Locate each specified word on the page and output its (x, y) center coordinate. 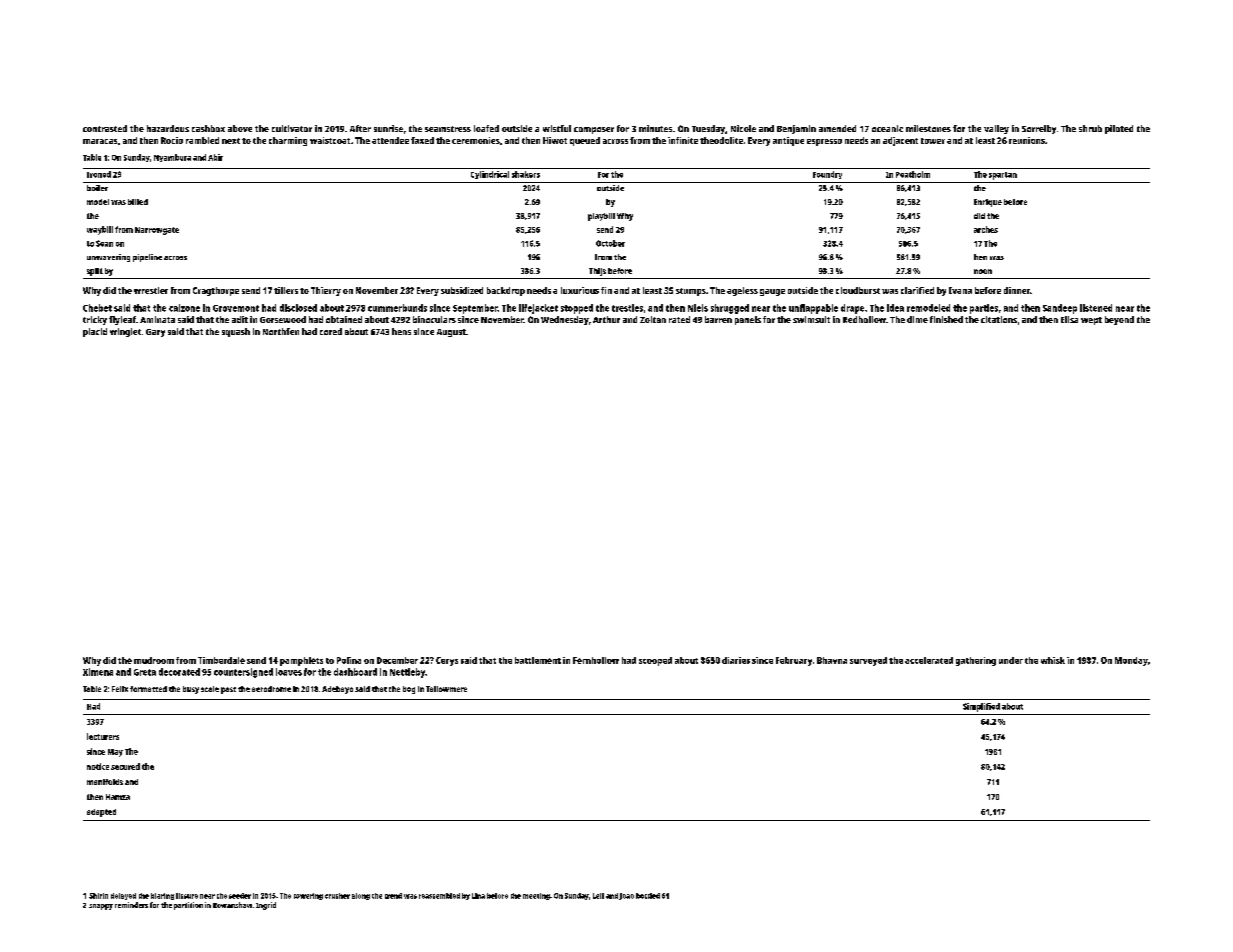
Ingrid (266, 906)
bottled (648, 896)
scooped (655, 661)
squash (236, 332)
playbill (601, 217)
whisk (1053, 660)
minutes (655, 128)
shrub (1090, 128)
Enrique (988, 203)
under (1011, 660)
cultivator (292, 128)
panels (748, 320)
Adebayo (337, 690)
